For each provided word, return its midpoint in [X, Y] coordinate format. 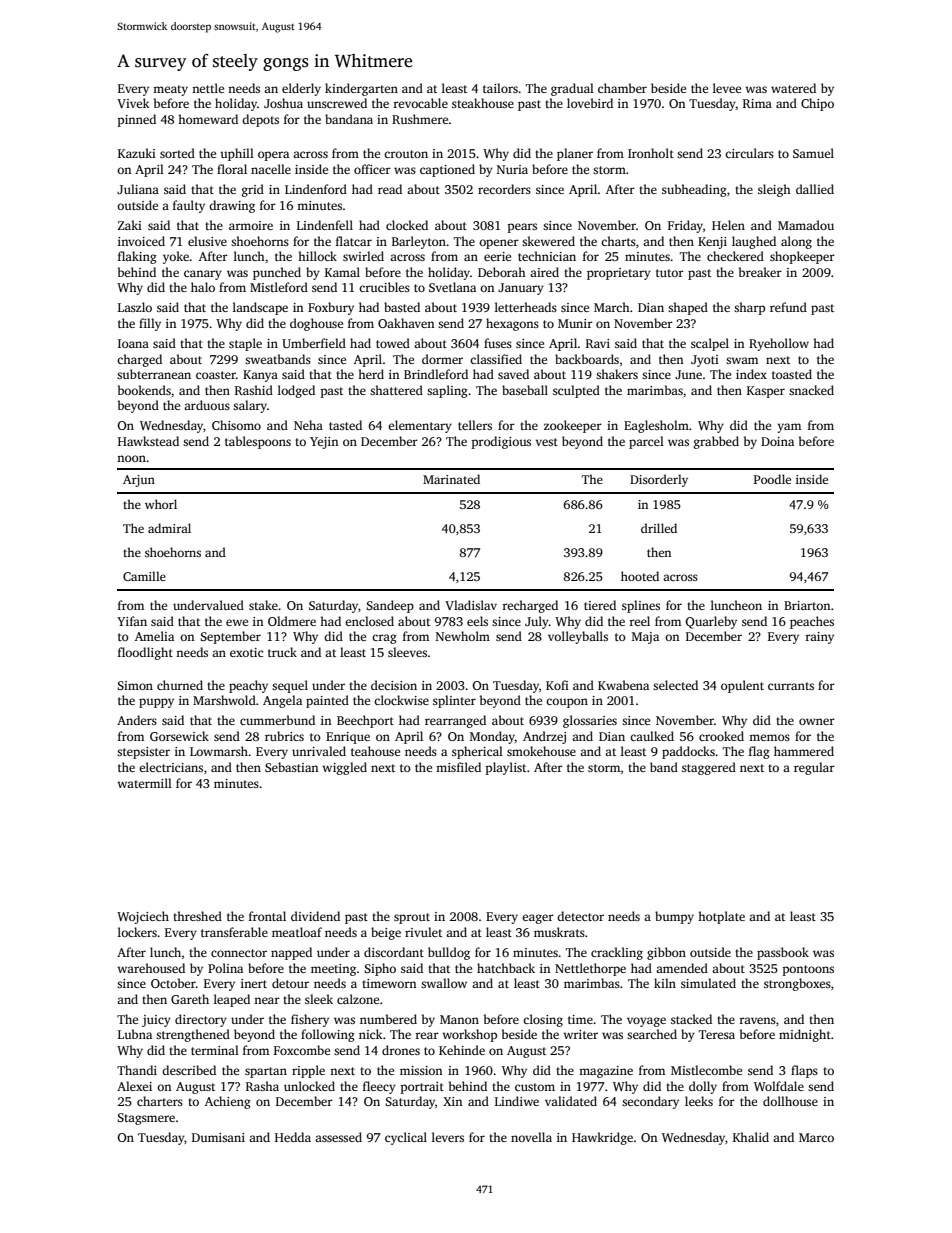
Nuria [512, 169]
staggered [709, 768]
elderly [301, 89]
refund [788, 307]
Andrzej [544, 737]
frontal [267, 916]
